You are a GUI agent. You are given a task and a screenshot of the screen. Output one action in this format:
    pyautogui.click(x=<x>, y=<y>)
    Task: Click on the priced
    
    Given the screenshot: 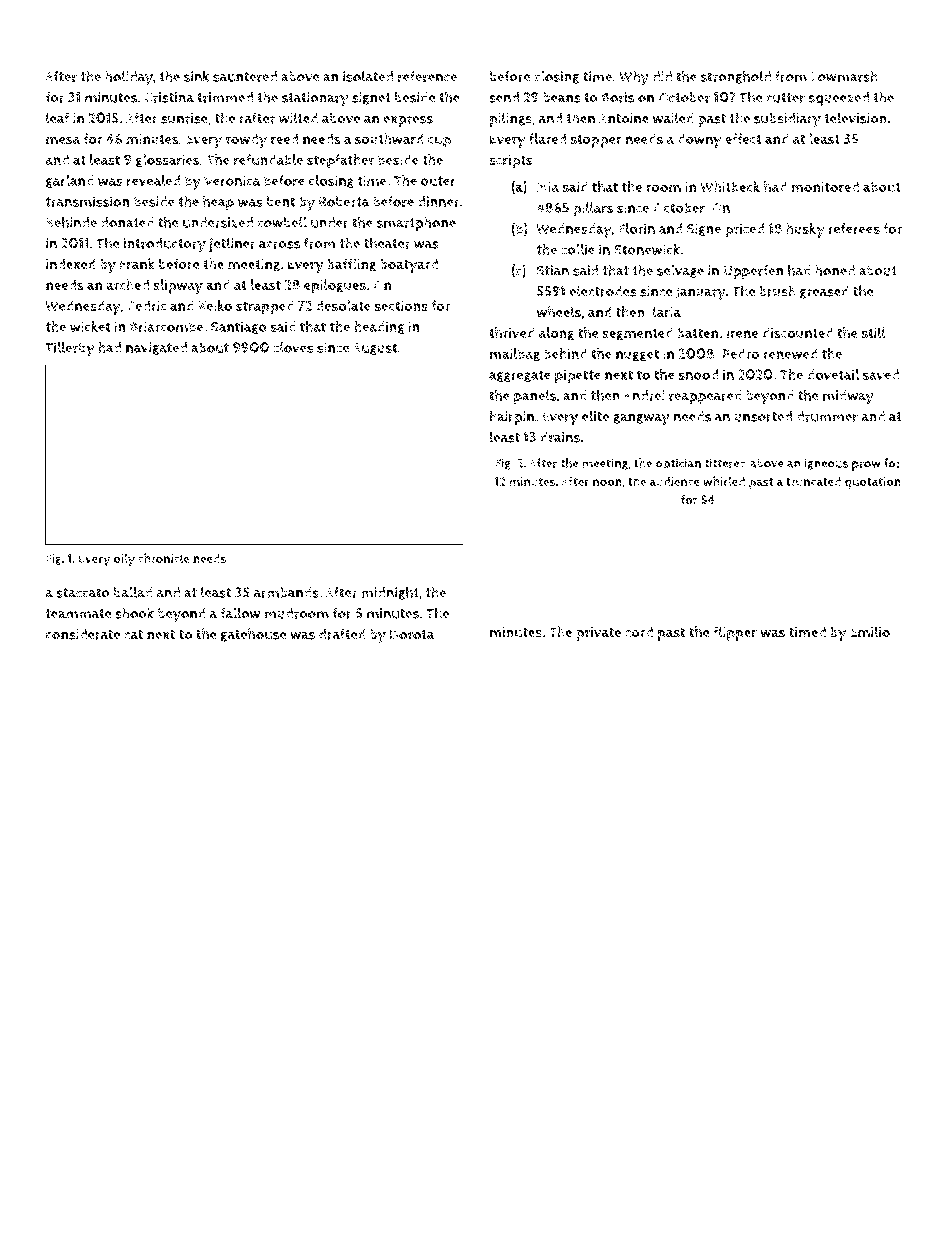 What is the action you would take?
    pyautogui.click(x=744, y=230)
